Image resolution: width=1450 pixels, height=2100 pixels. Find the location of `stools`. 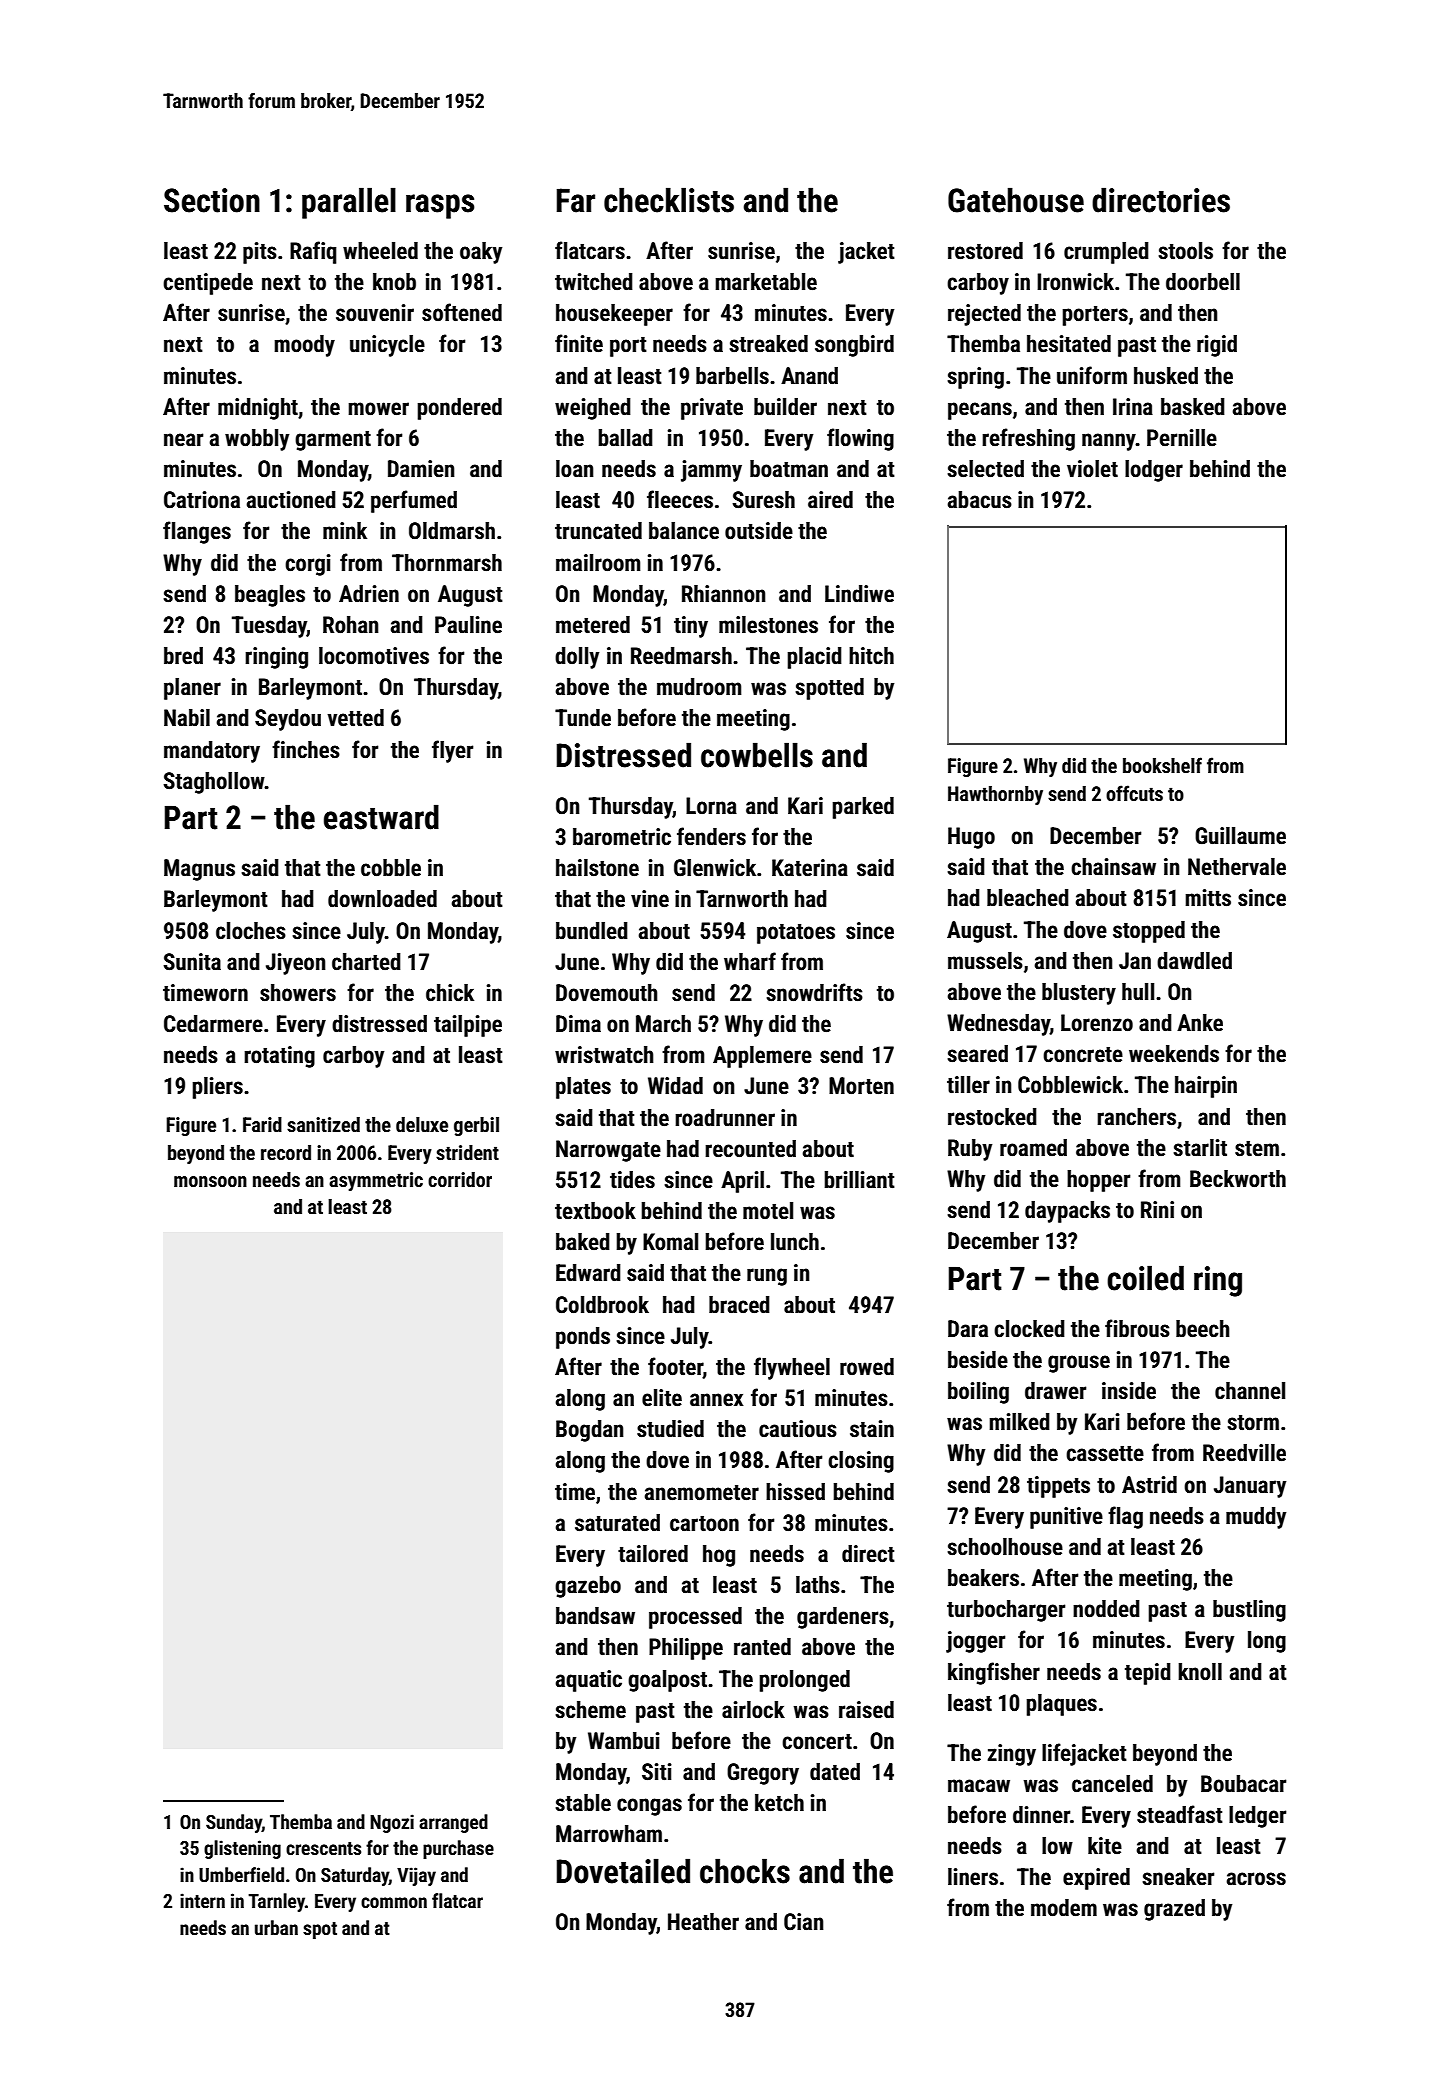

stools is located at coordinates (1185, 251).
